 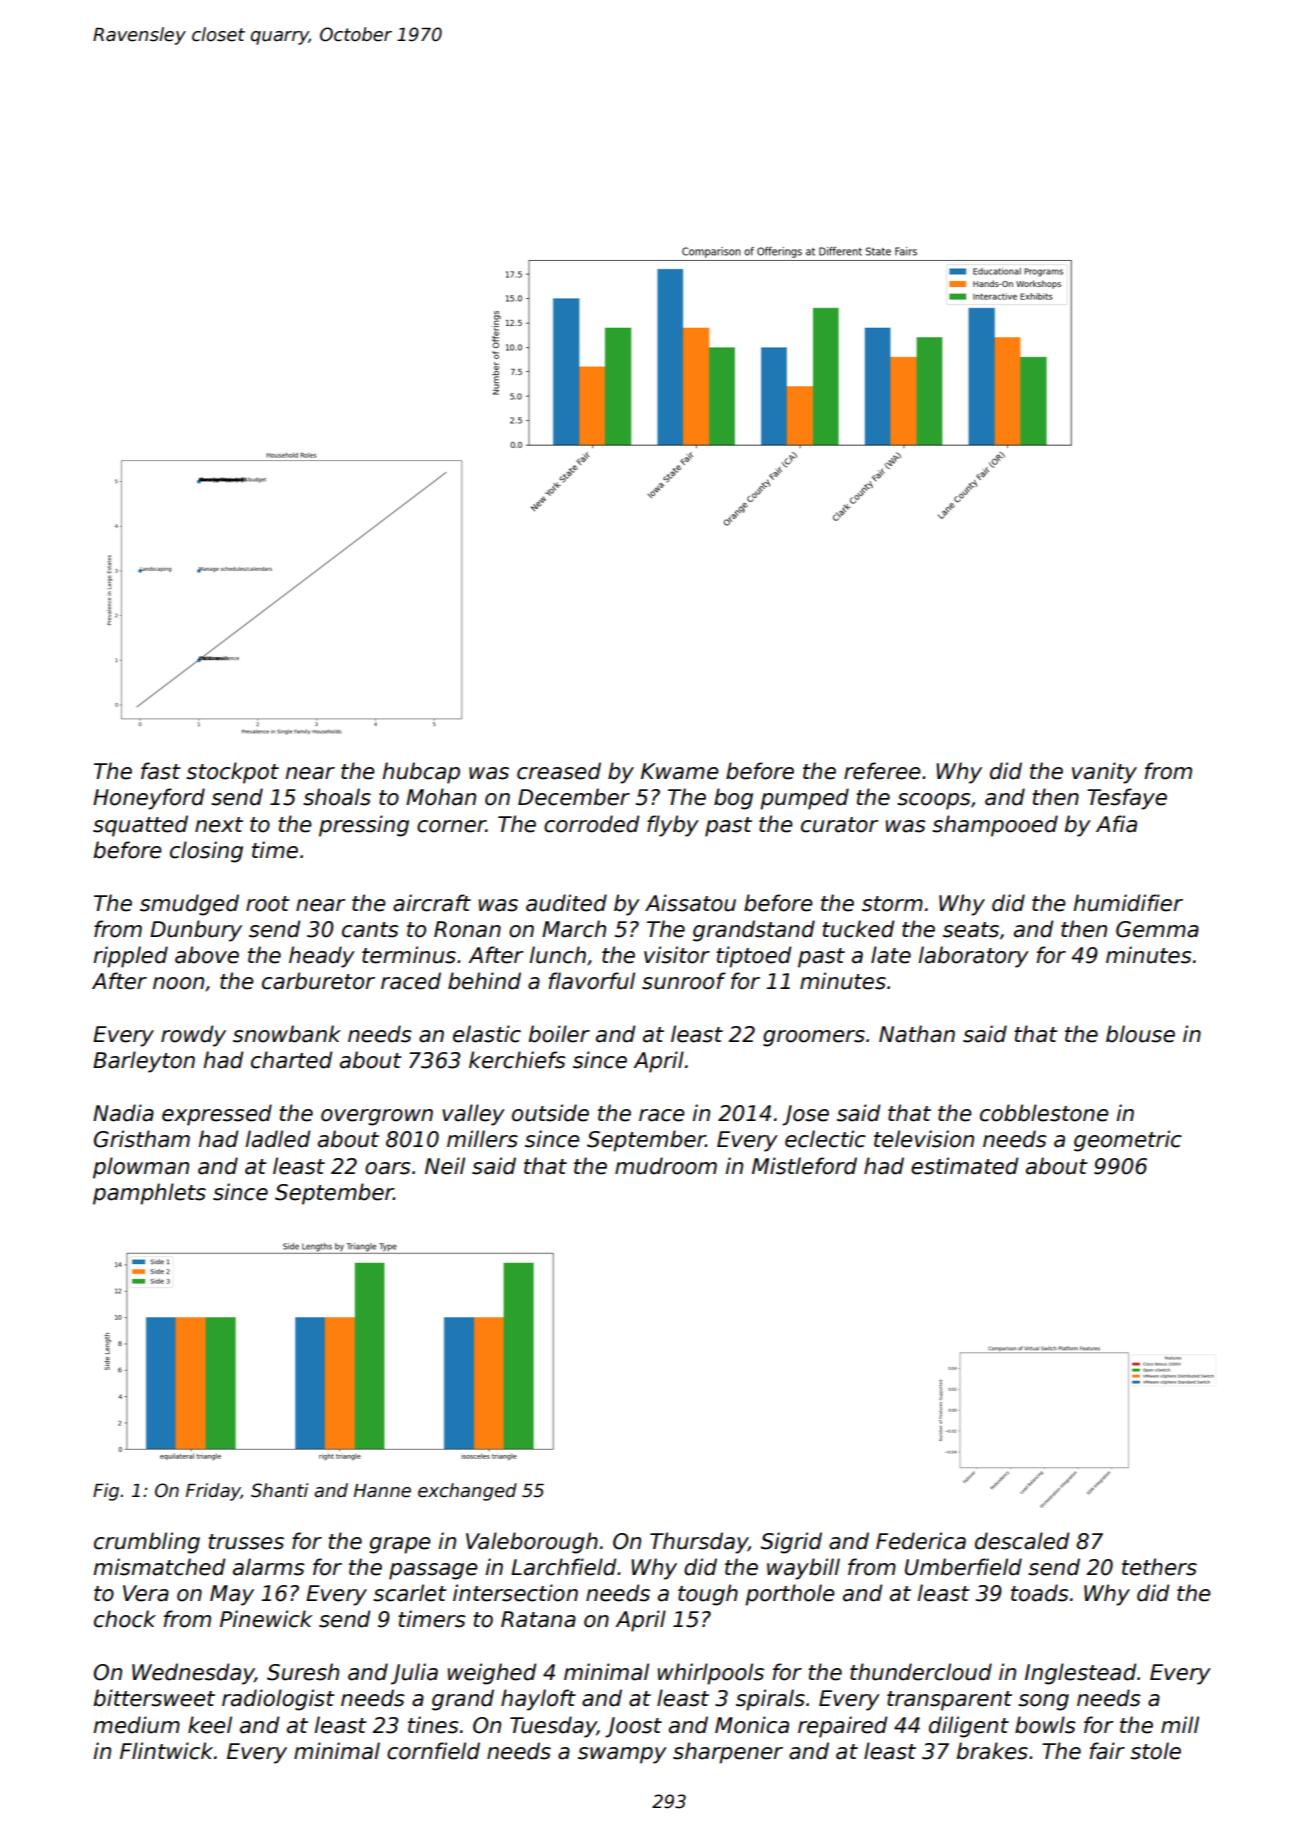 What do you see at coordinates (160, 771) in the document?
I see `fast` at bounding box center [160, 771].
